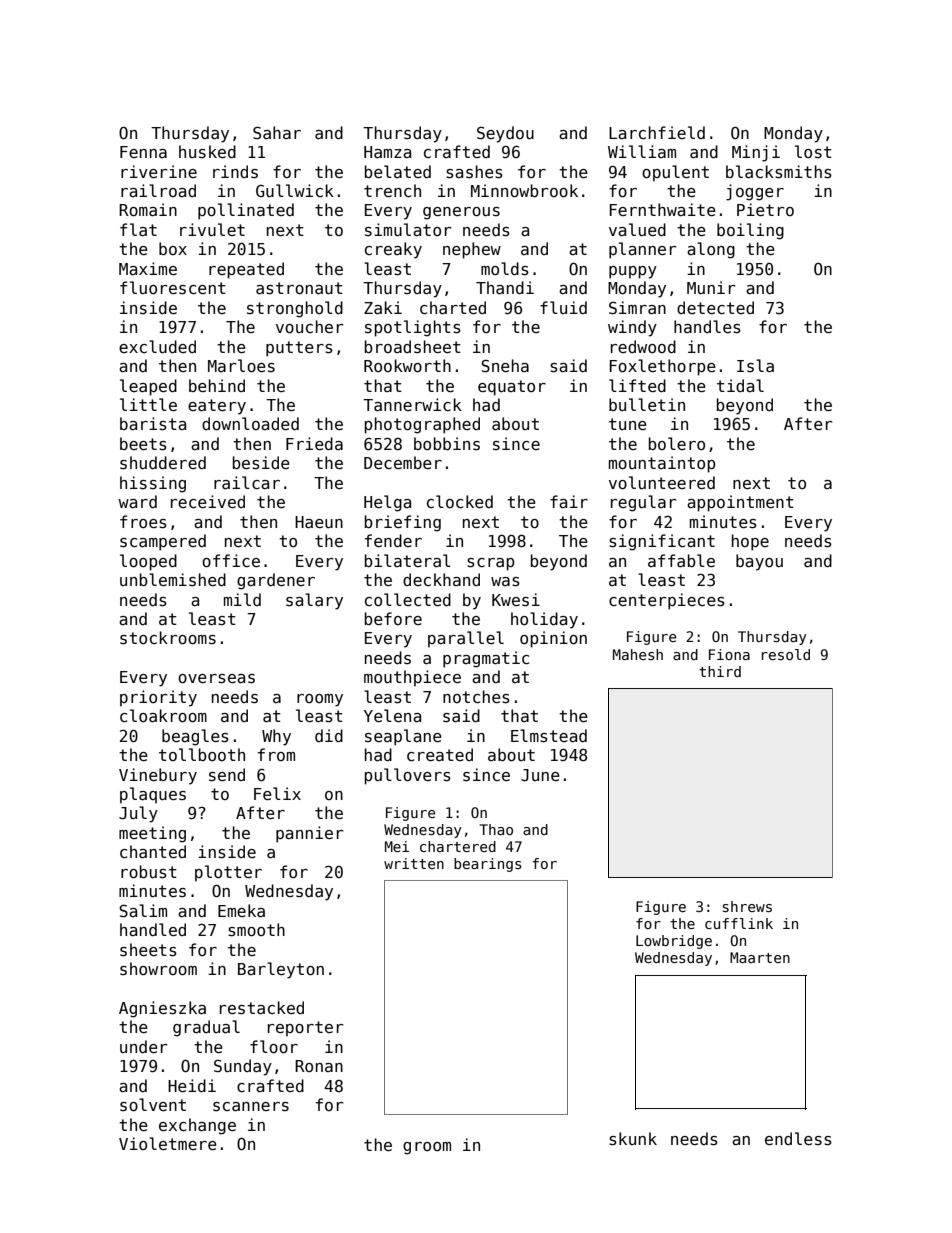  Describe the element at coordinates (563, 307) in the screenshot. I see `fluid` at that location.
